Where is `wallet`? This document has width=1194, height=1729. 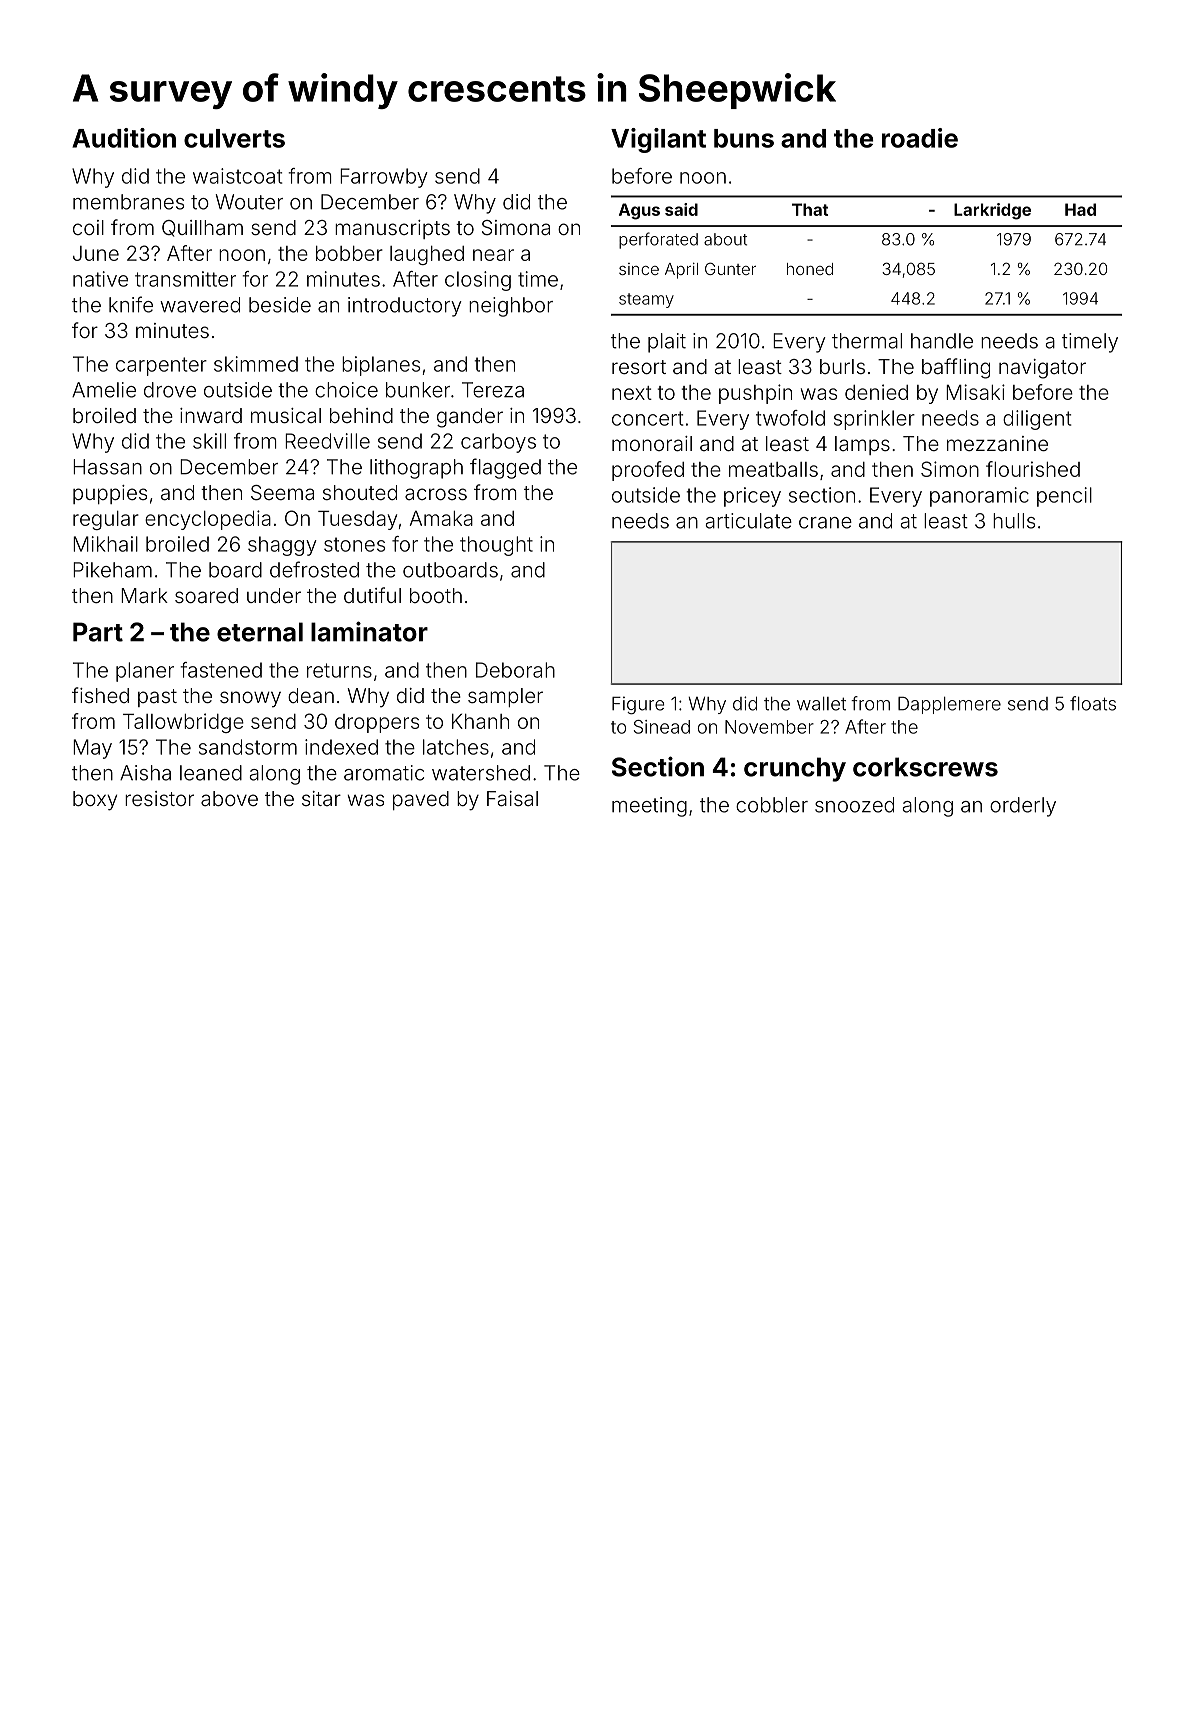 wallet is located at coordinates (821, 704).
